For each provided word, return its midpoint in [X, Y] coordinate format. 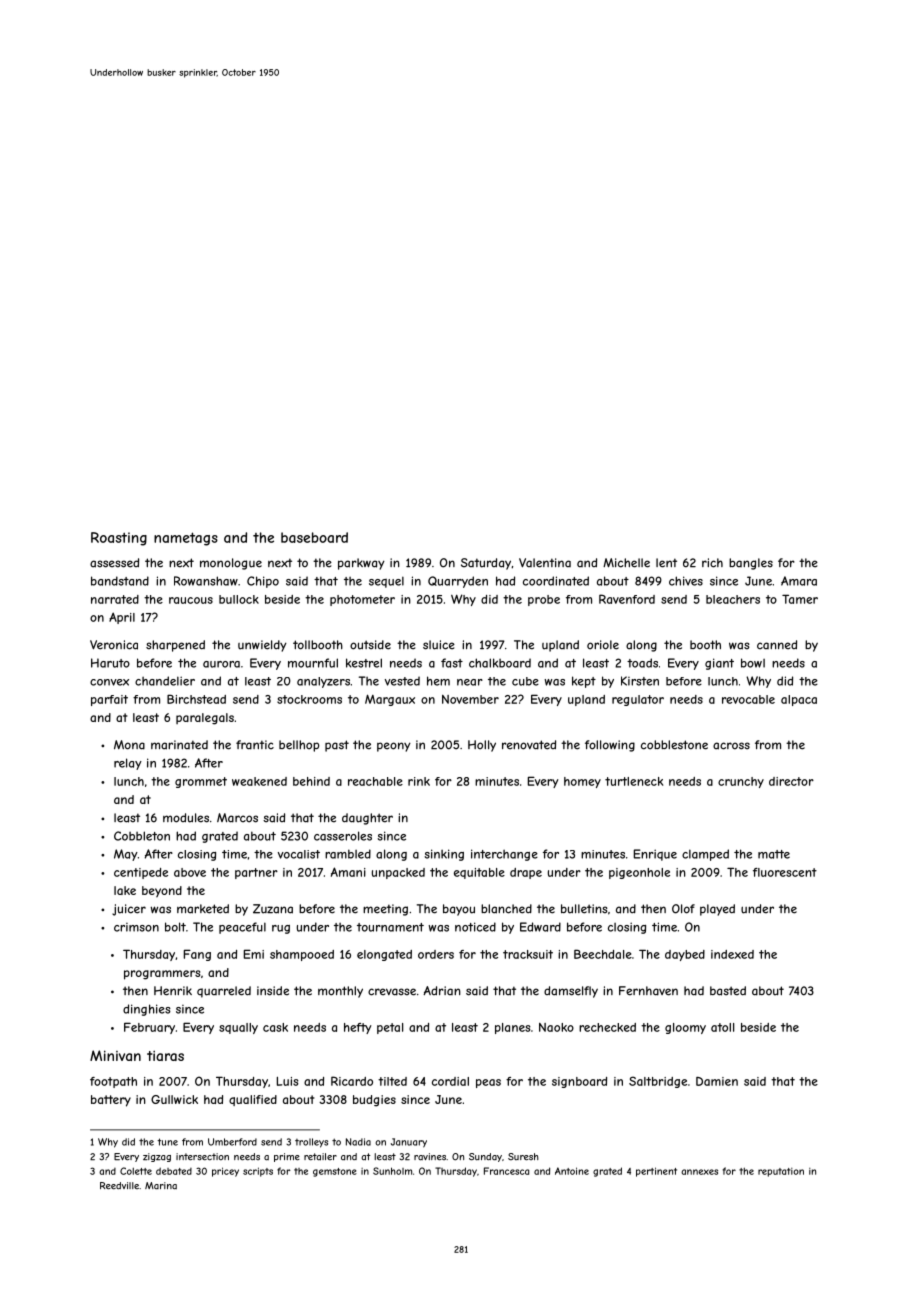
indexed [732, 954]
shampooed [302, 955]
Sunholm [392, 1171]
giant [719, 664]
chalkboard [500, 663]
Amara [799, 581]
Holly [482, 746]
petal [390, 1028]
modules [186, 818]
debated [174, 1171]
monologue [231, 564]
